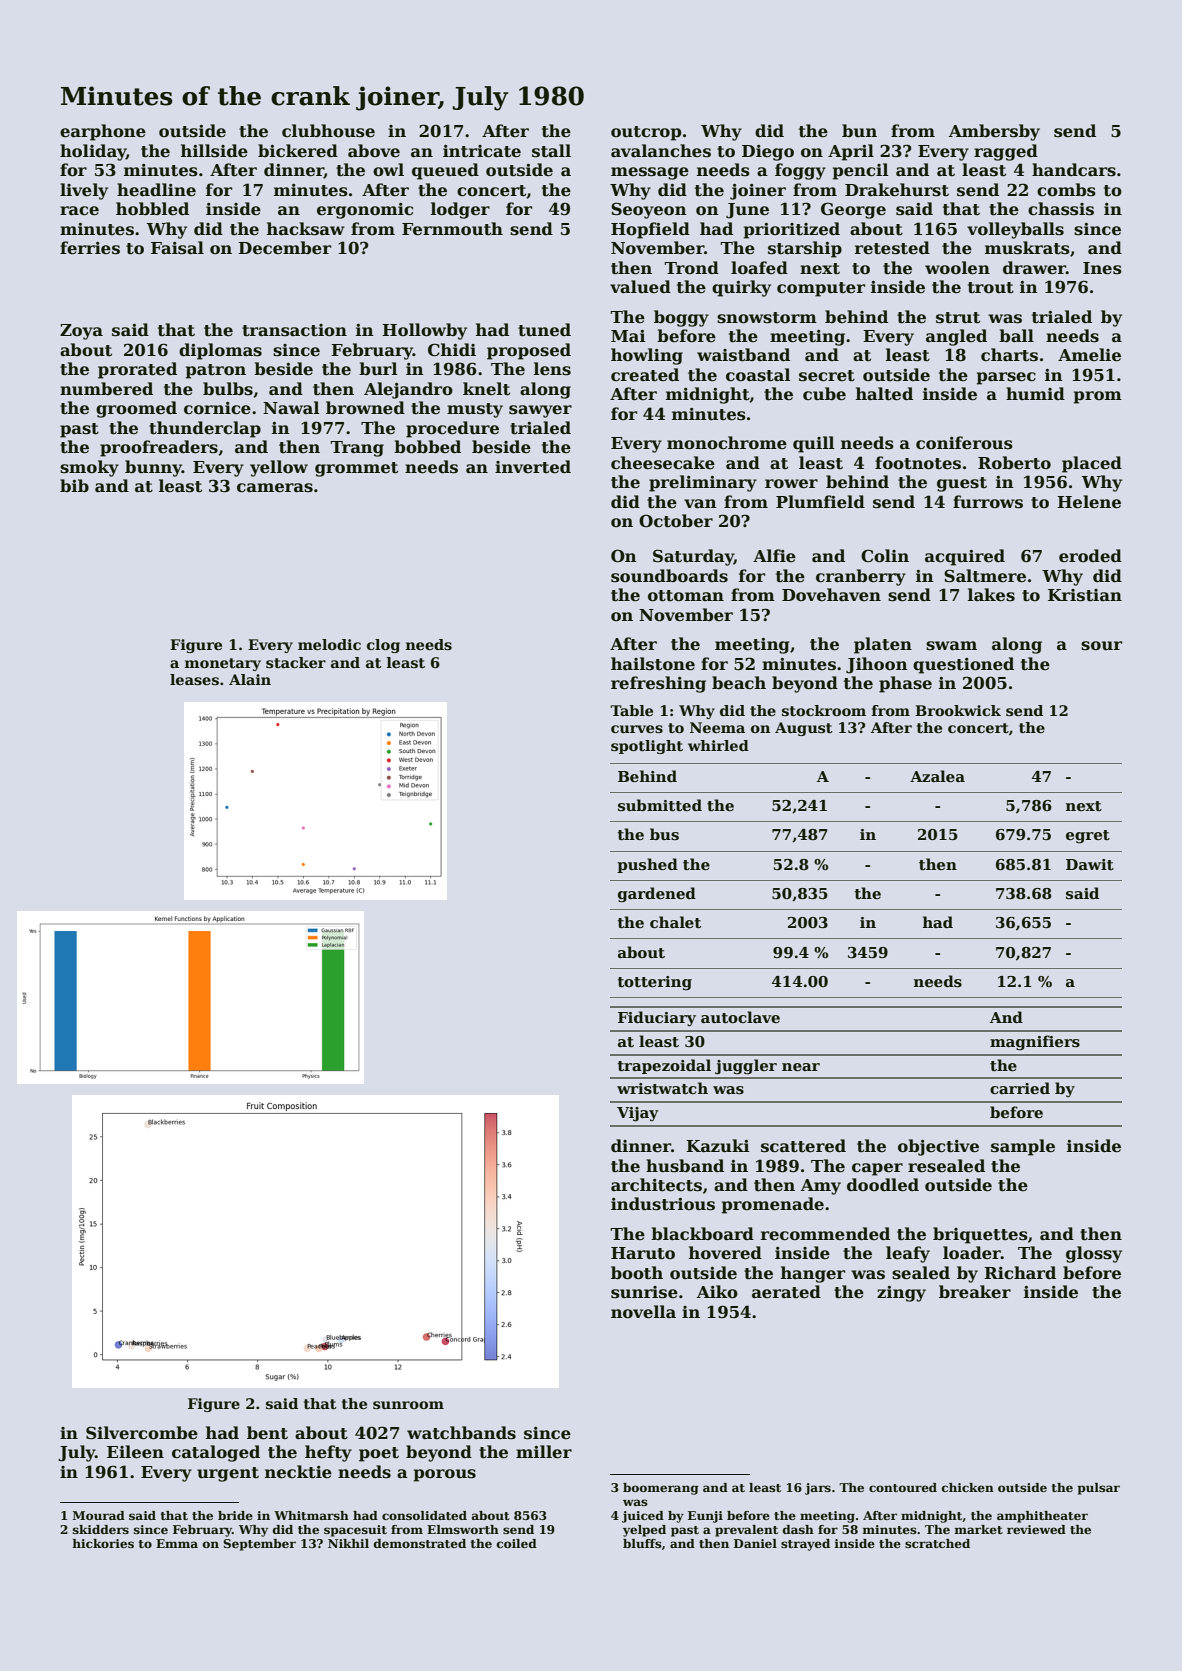  I want to click on Nawal, so click(291, 408).
